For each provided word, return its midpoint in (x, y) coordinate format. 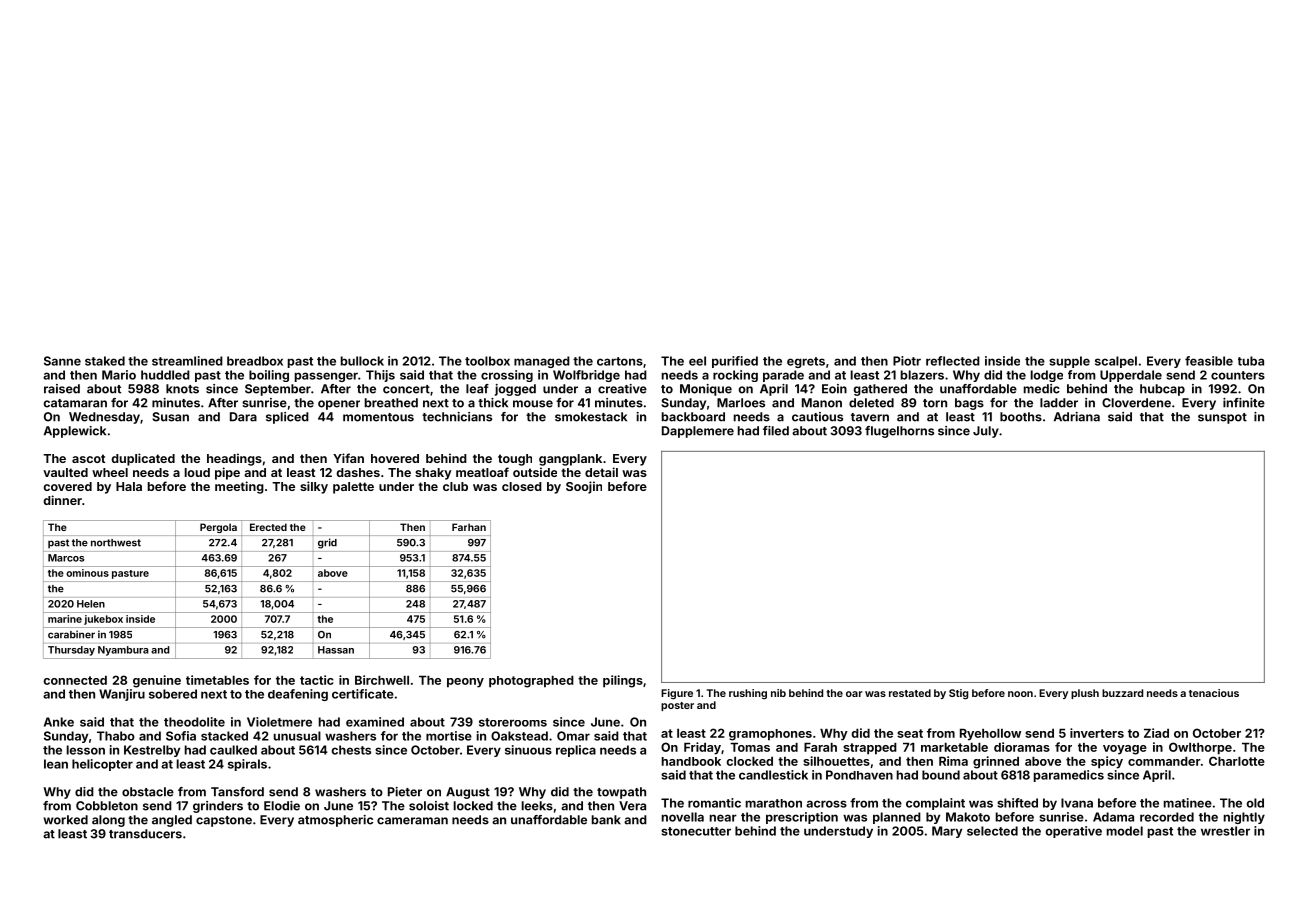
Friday (702, 748)
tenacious (1214, 693)
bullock (362, 361)
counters (1238, 375)
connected (75, 680)
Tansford (237, 792)
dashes (358, 472)
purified (735, 362)
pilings (623, 681)
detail (601, 472)
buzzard (1122, 693)
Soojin (584, 487)
